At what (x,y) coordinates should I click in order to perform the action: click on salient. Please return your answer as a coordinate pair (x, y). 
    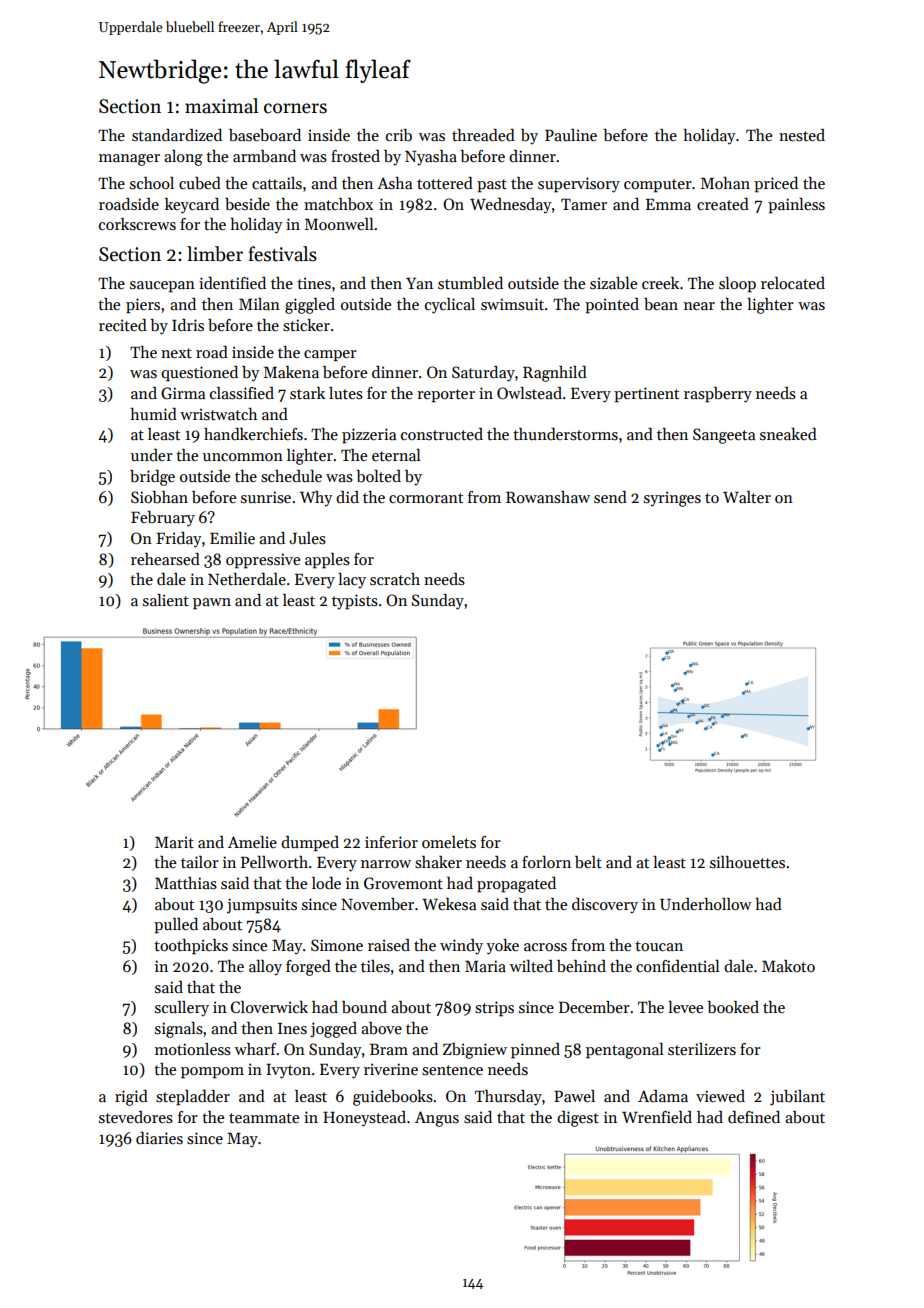
    Looking at the image, I should click on (166, 600).
